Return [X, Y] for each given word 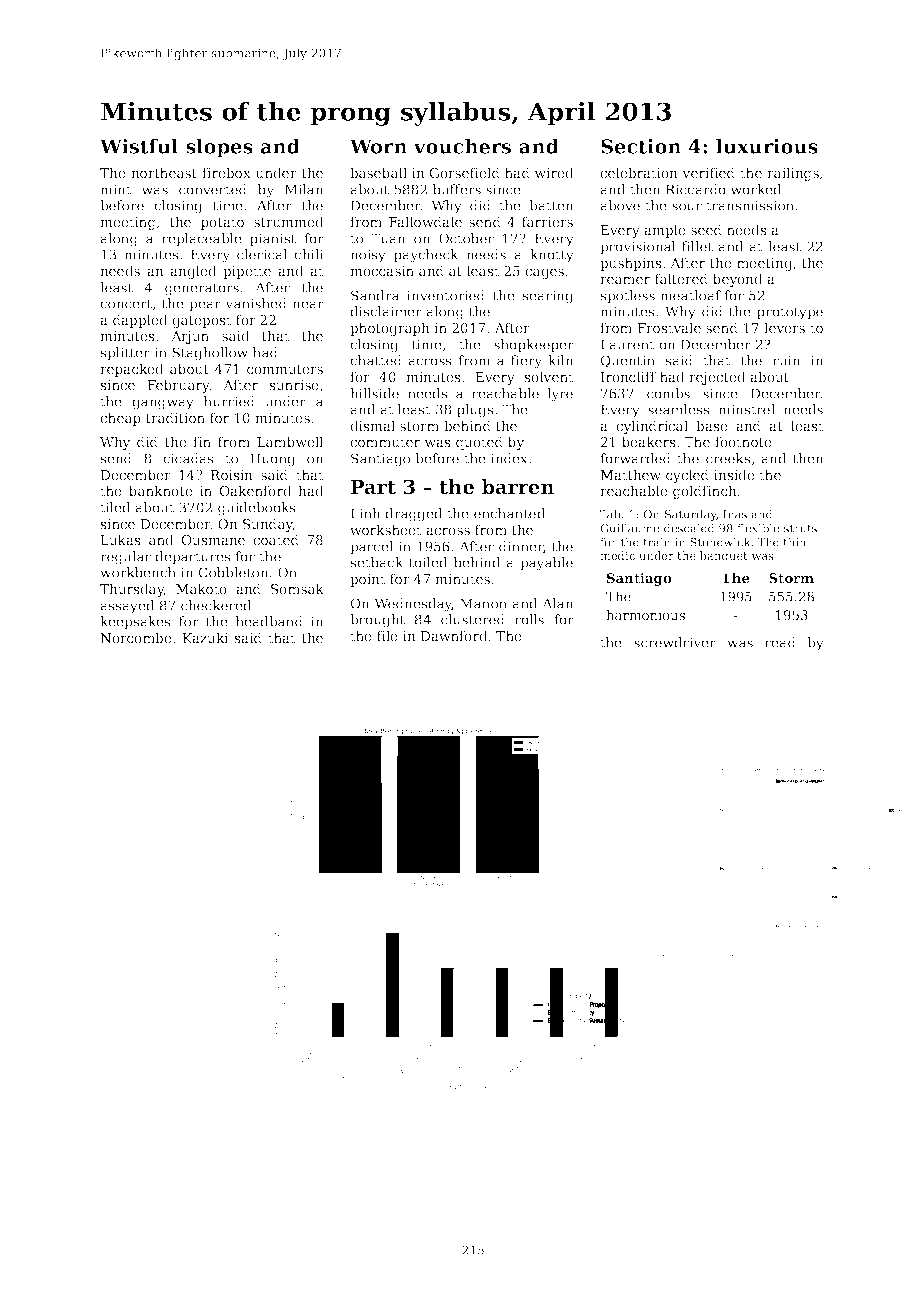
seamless [679, 409]
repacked [132, 370]
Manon [483, 603]
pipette [247, 272]
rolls [529, 619]
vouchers [462, 146]
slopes [219, 148]
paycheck [426, 256]
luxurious [767, 146]
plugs [475, 411]
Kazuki [205, 637]
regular [125, 558]
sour [687, 207]
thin [794, 542]
